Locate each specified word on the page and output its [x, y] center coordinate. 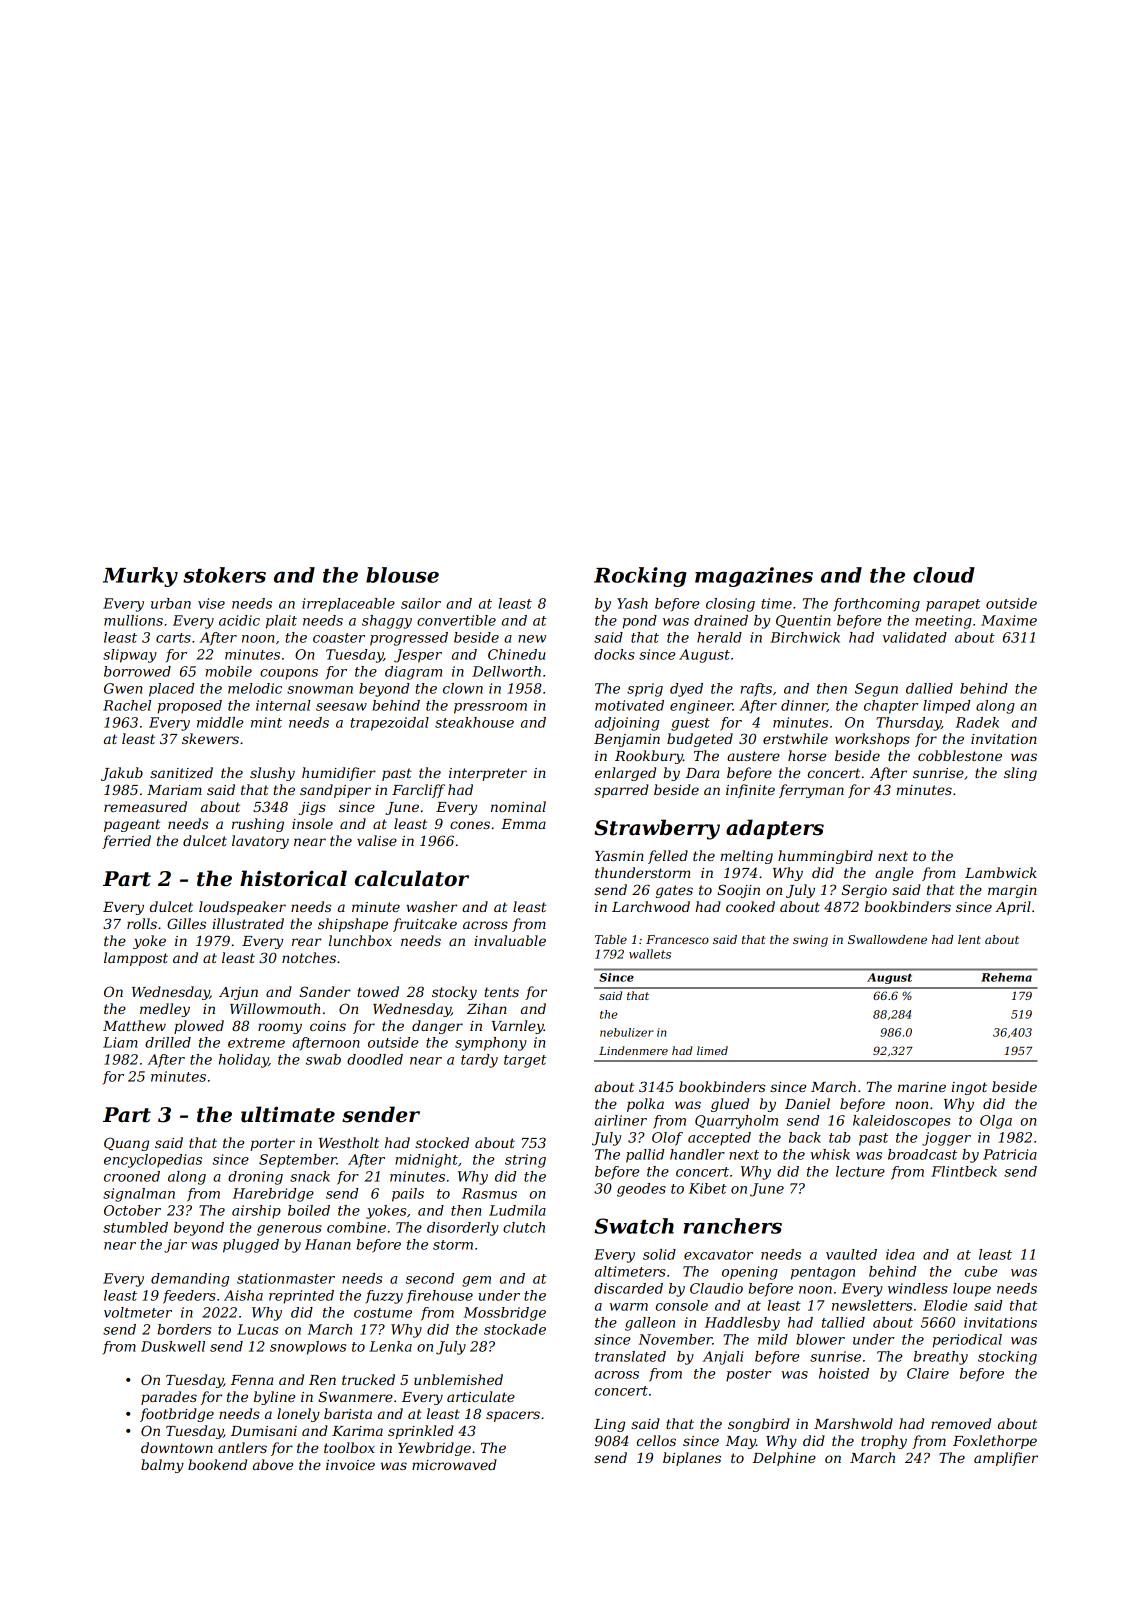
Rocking [640, 577]
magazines [754, 577]
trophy [884, 1442]
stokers [224, 575]
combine [356, 1227]
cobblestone [960, 755]
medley [165, 1010]
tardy [479, 1061]
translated [630, 1356]
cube [981, 1271]
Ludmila [517, 1210]
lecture [860, 1171]
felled [668, 857]
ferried [126, 842]
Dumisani [264, 1431]
